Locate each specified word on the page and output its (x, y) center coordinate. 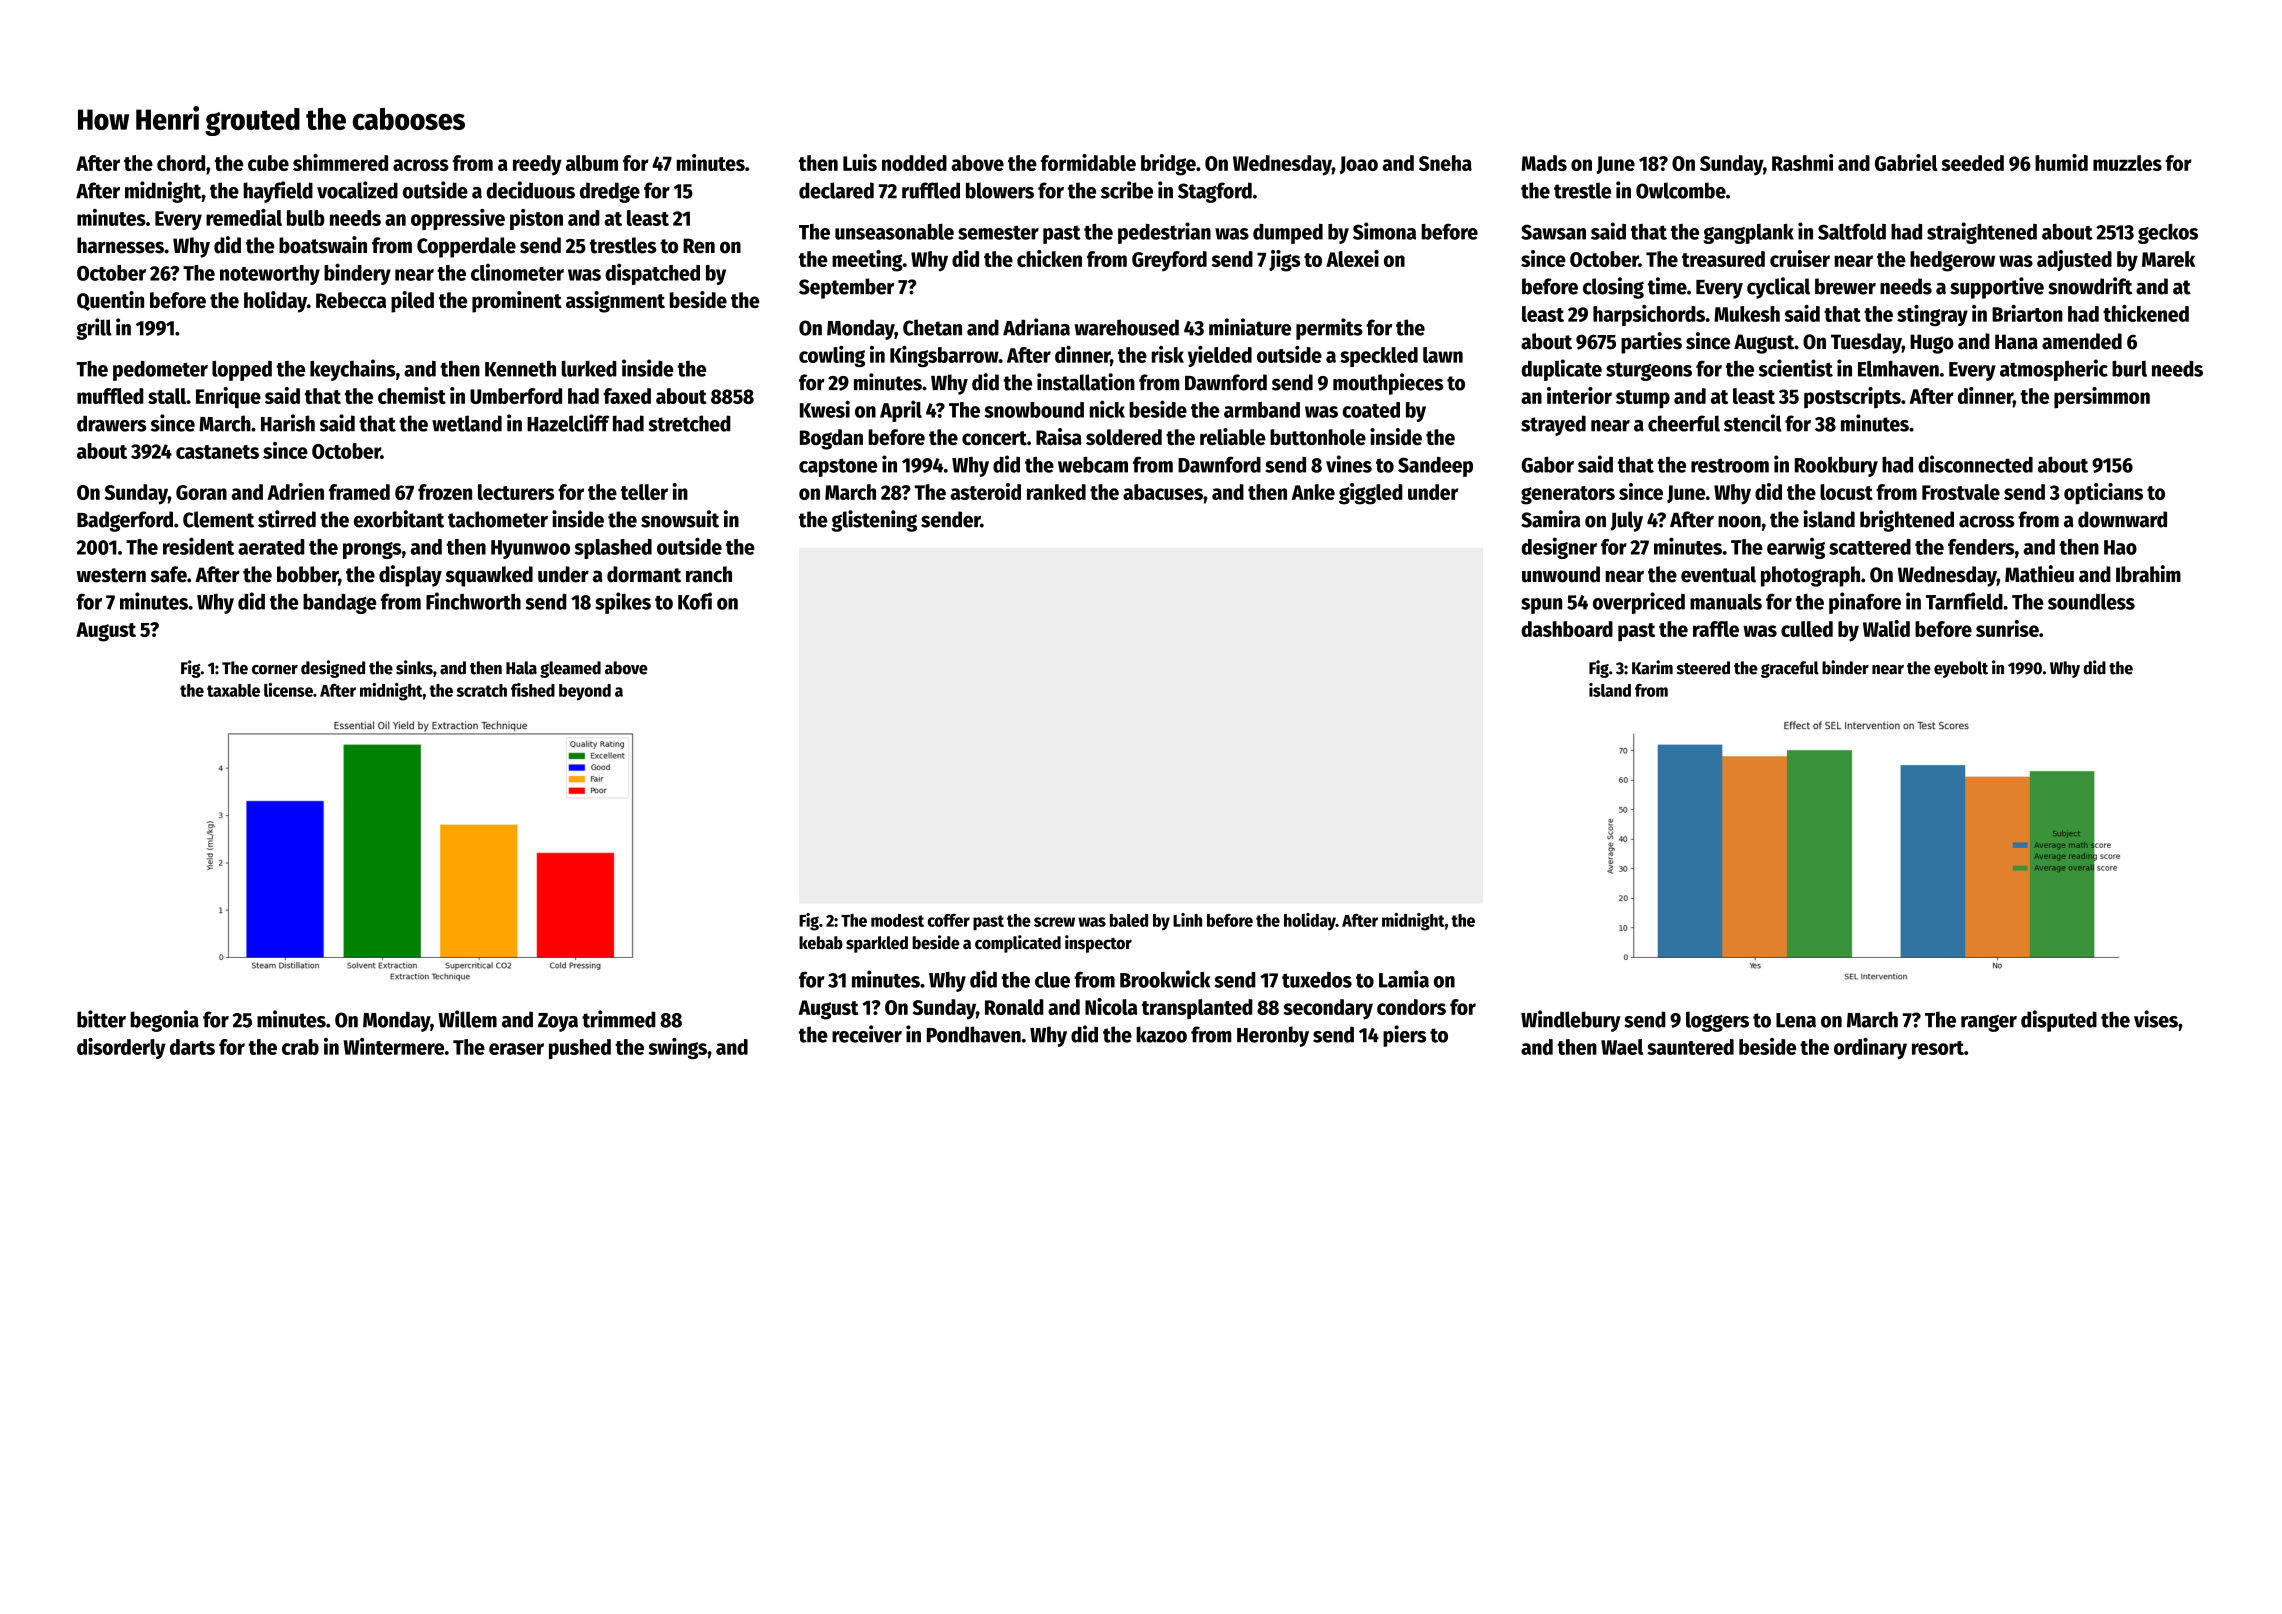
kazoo (1162, 1034)
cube (268, 163)
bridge (1168, 165)
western (111, 575)
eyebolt (1961, 669)
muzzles (2127, 163)
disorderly (121, 1048)
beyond (585, 692)
